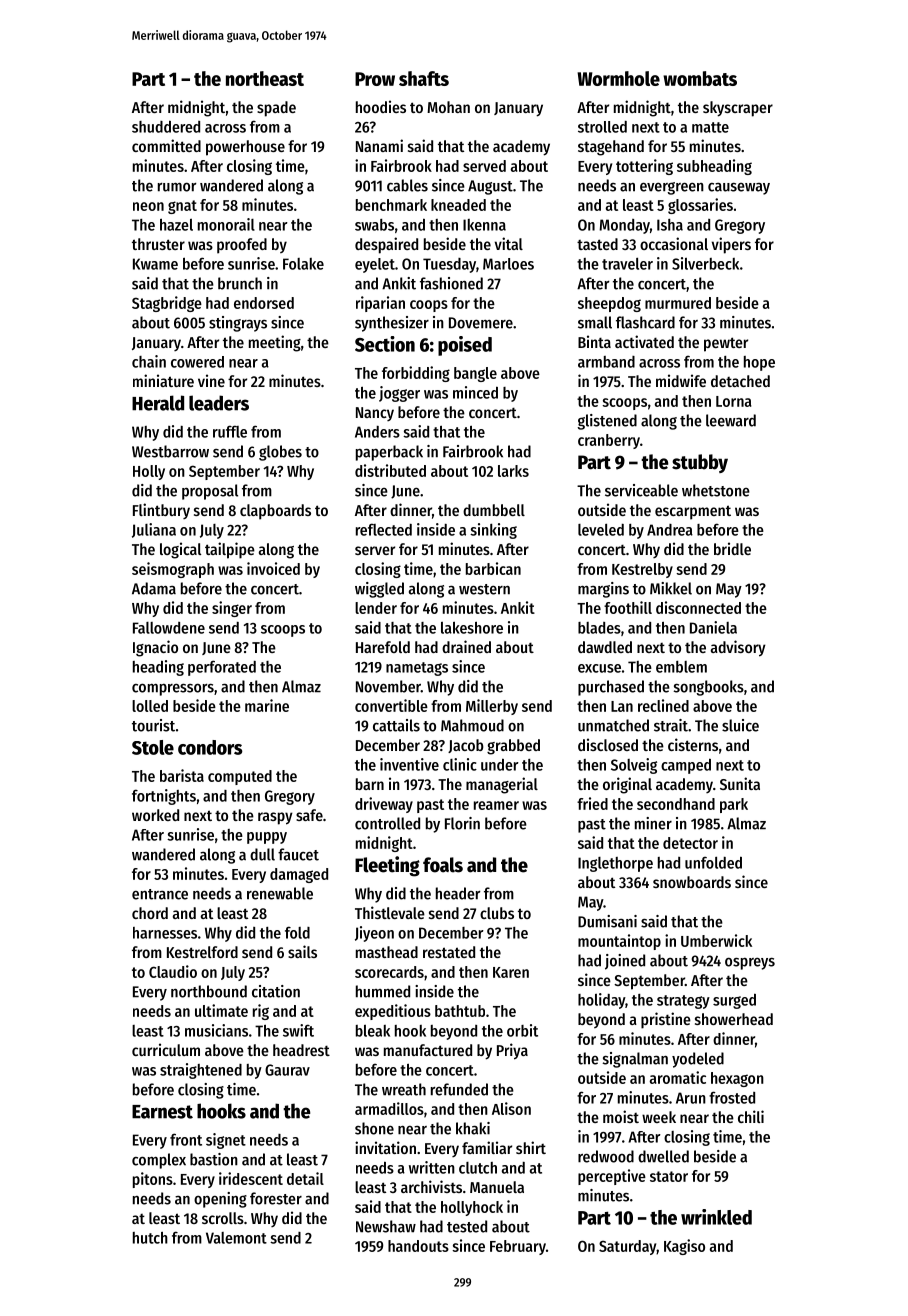  I want to click on handouts, so click(418, 1246).
